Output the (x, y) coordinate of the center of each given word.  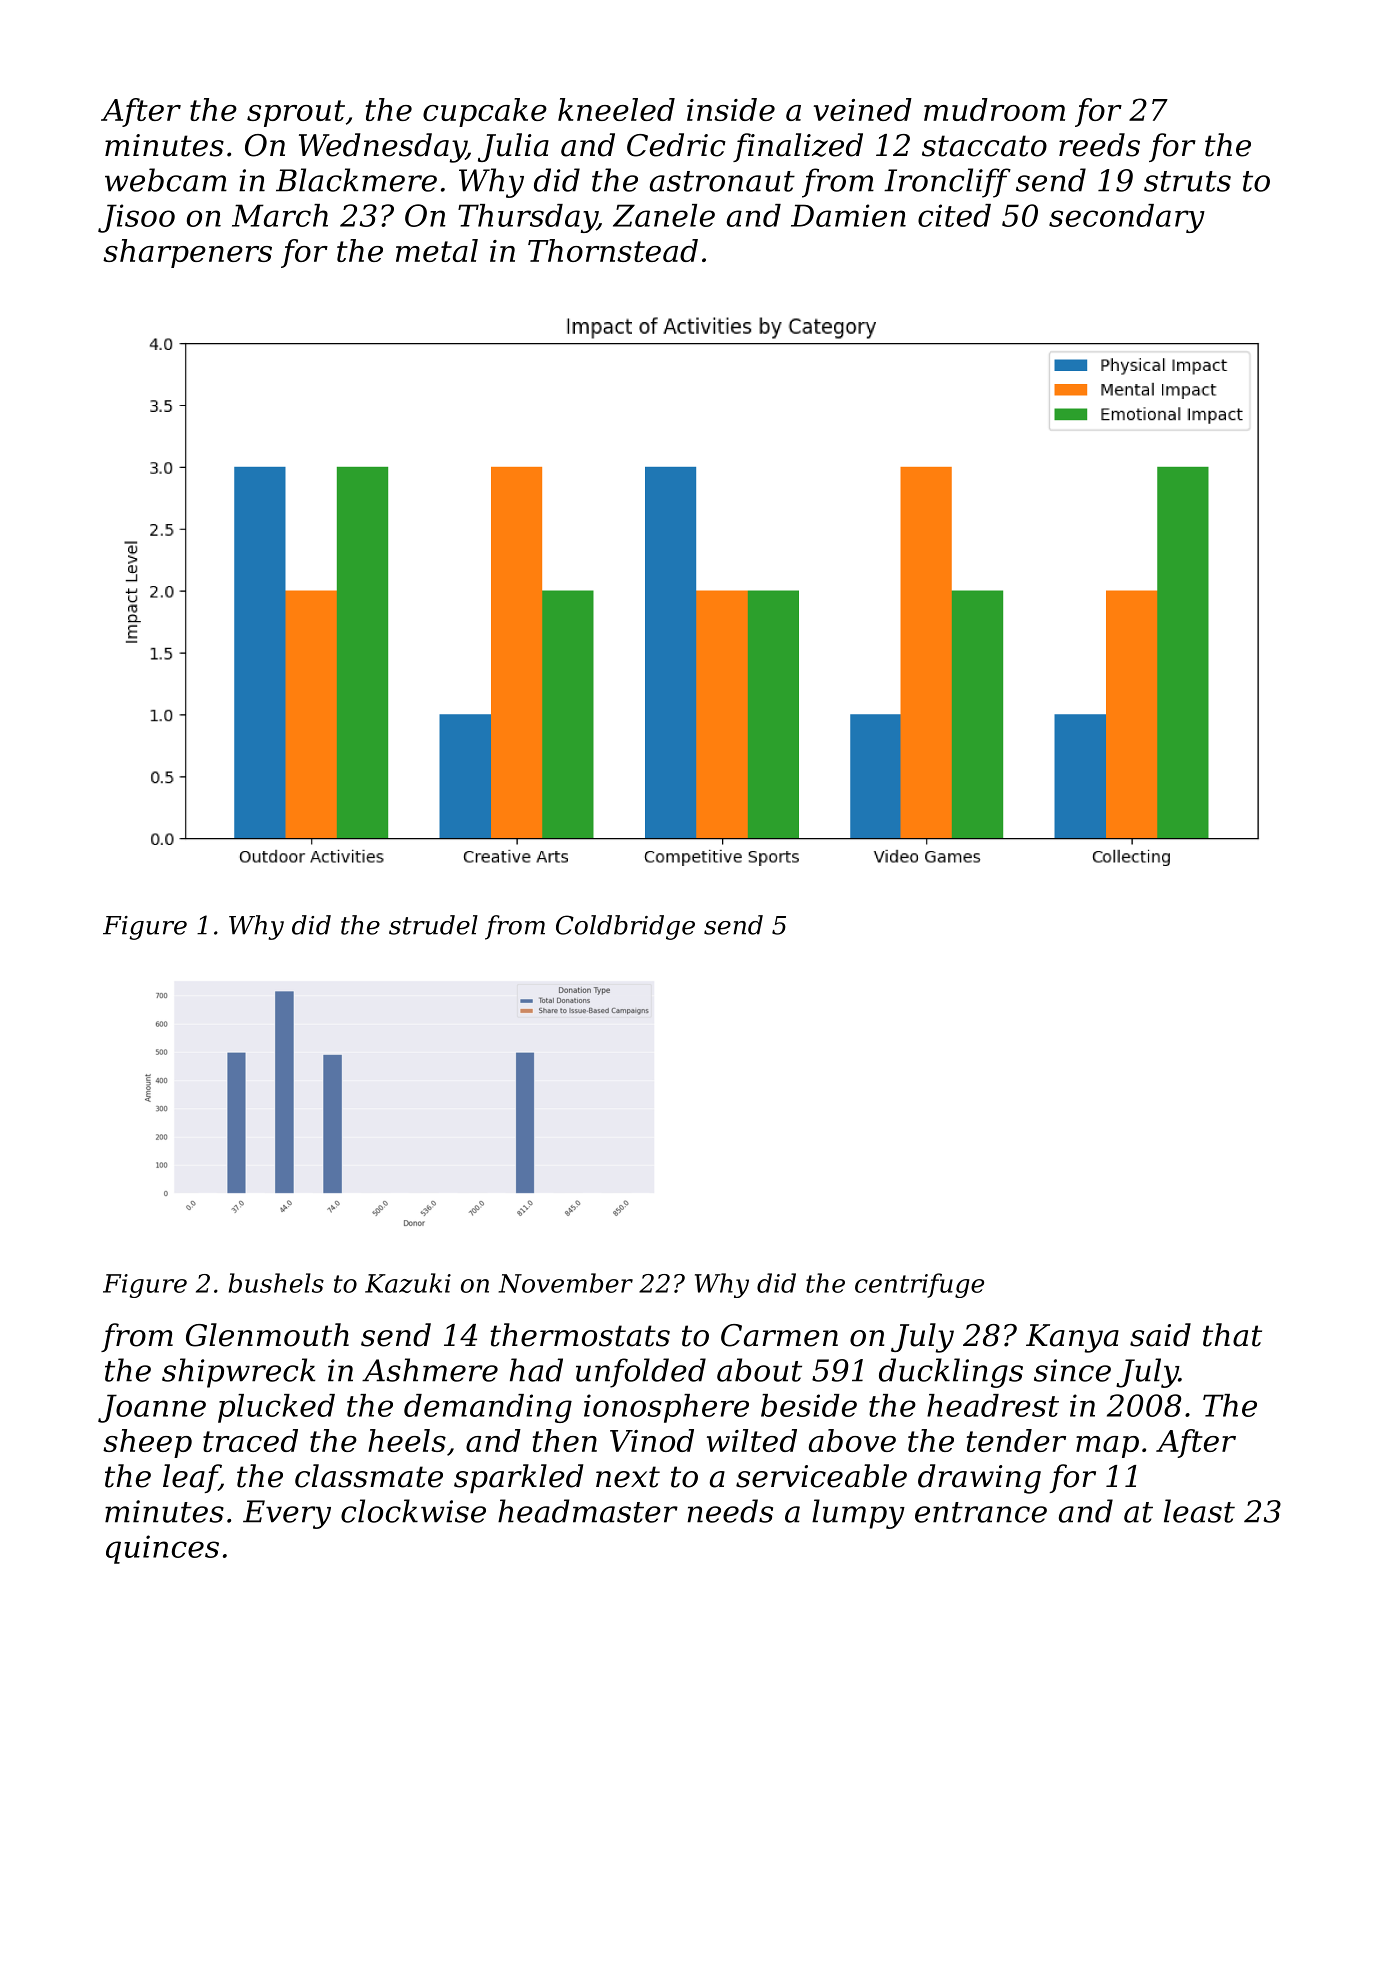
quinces (162, 1549)
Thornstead (613, 250)
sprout (296, 113)
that (1232, 1335)
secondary (1127, 218)
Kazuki (408, 1283)
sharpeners (187, 253)
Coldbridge (625, 927)
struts (1187, 181)
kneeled (616, 109)
